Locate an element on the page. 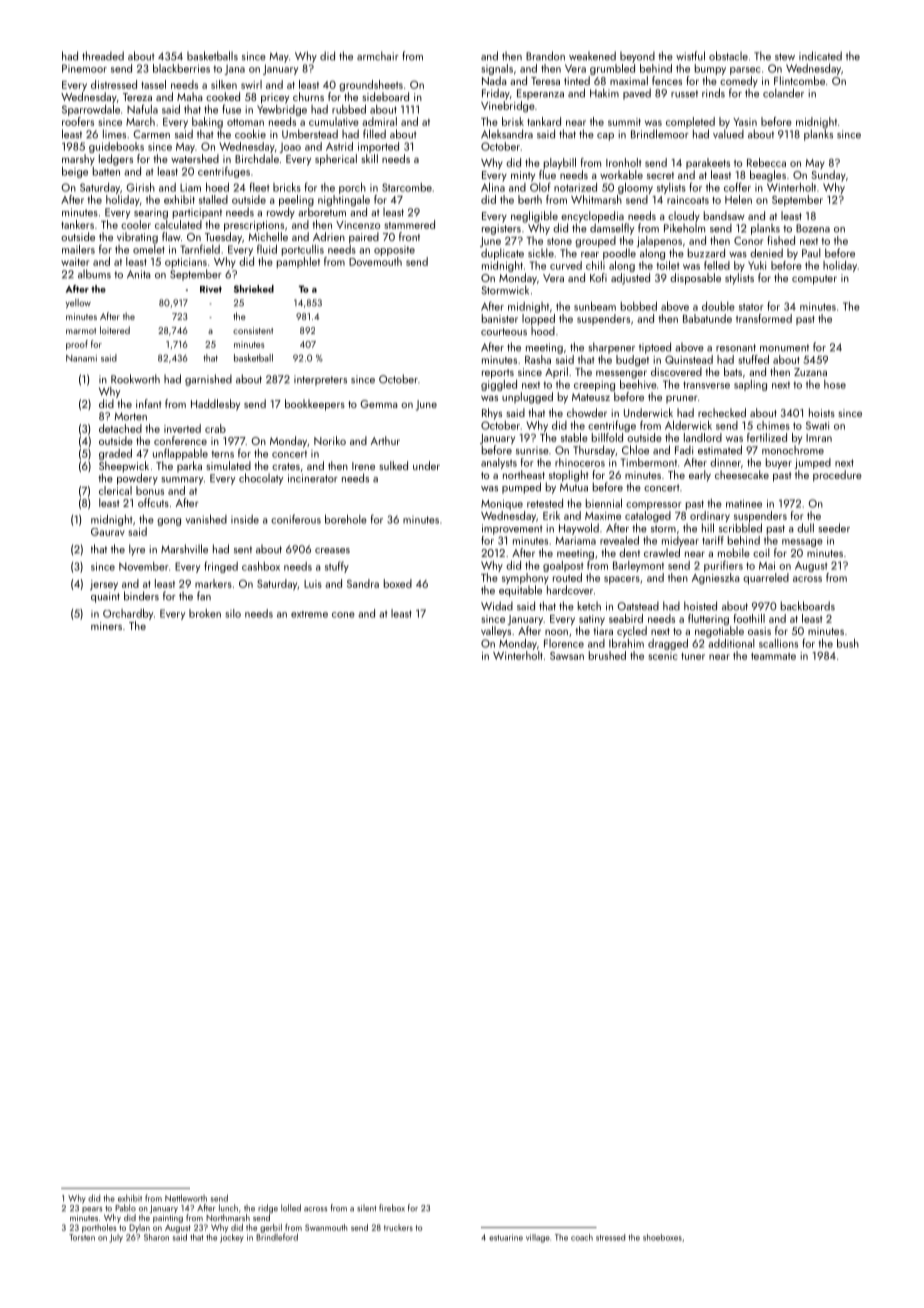 The image size is (924, 1308). Sawsan is located at coordinates (567, 656).
